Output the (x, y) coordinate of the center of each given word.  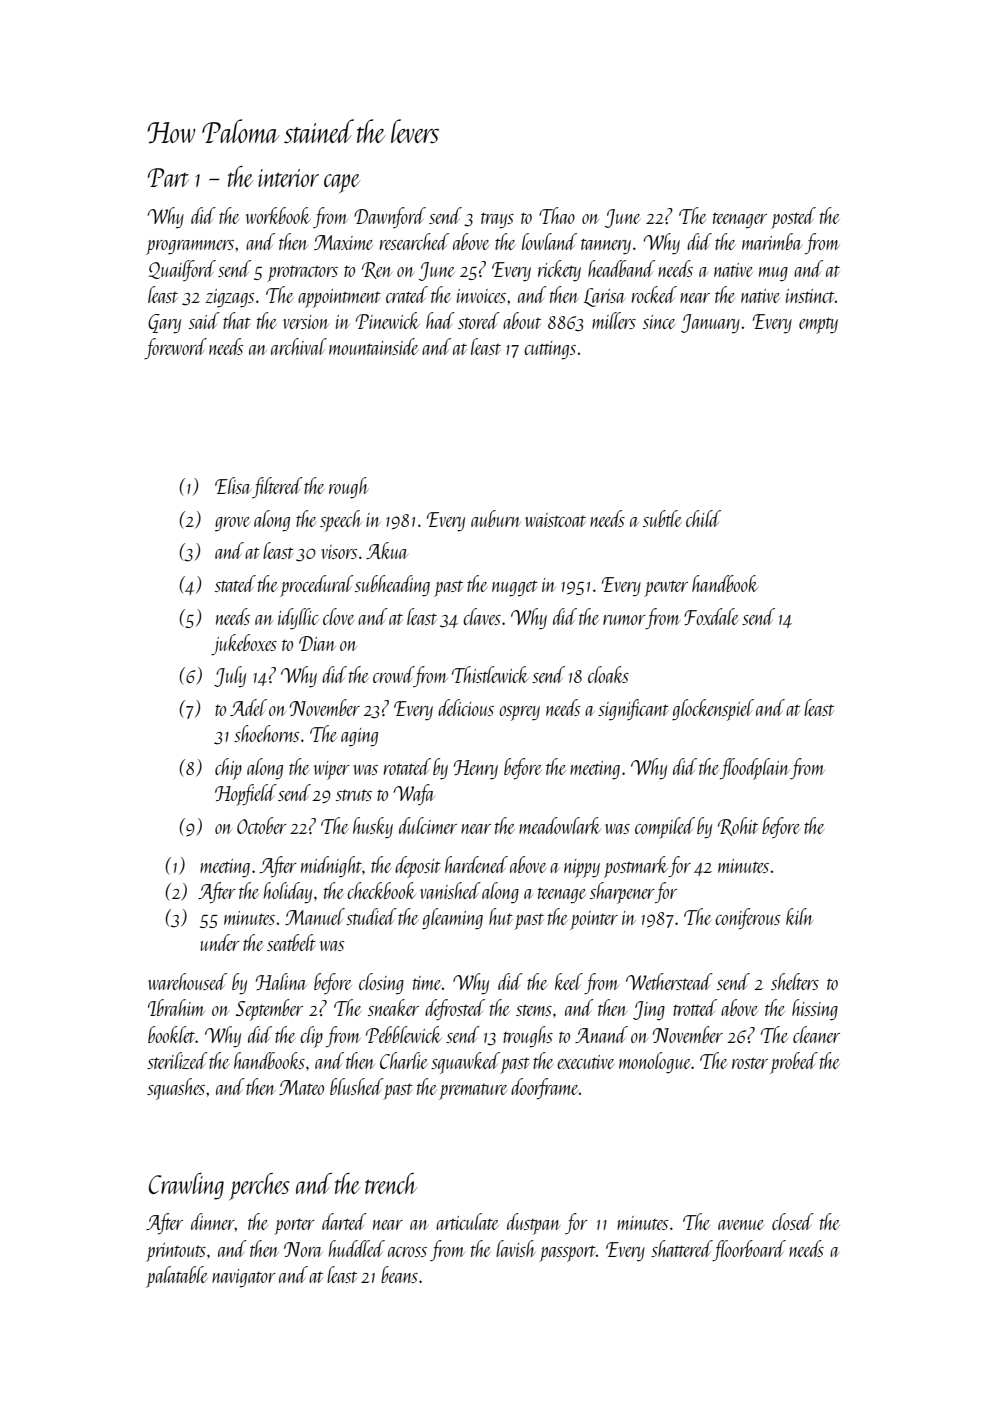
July (230, 676)
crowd (393, 674)
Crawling (186, 1186)
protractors (302, 273)
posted (793, 218)
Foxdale (711, 616)
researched (414, 241)
